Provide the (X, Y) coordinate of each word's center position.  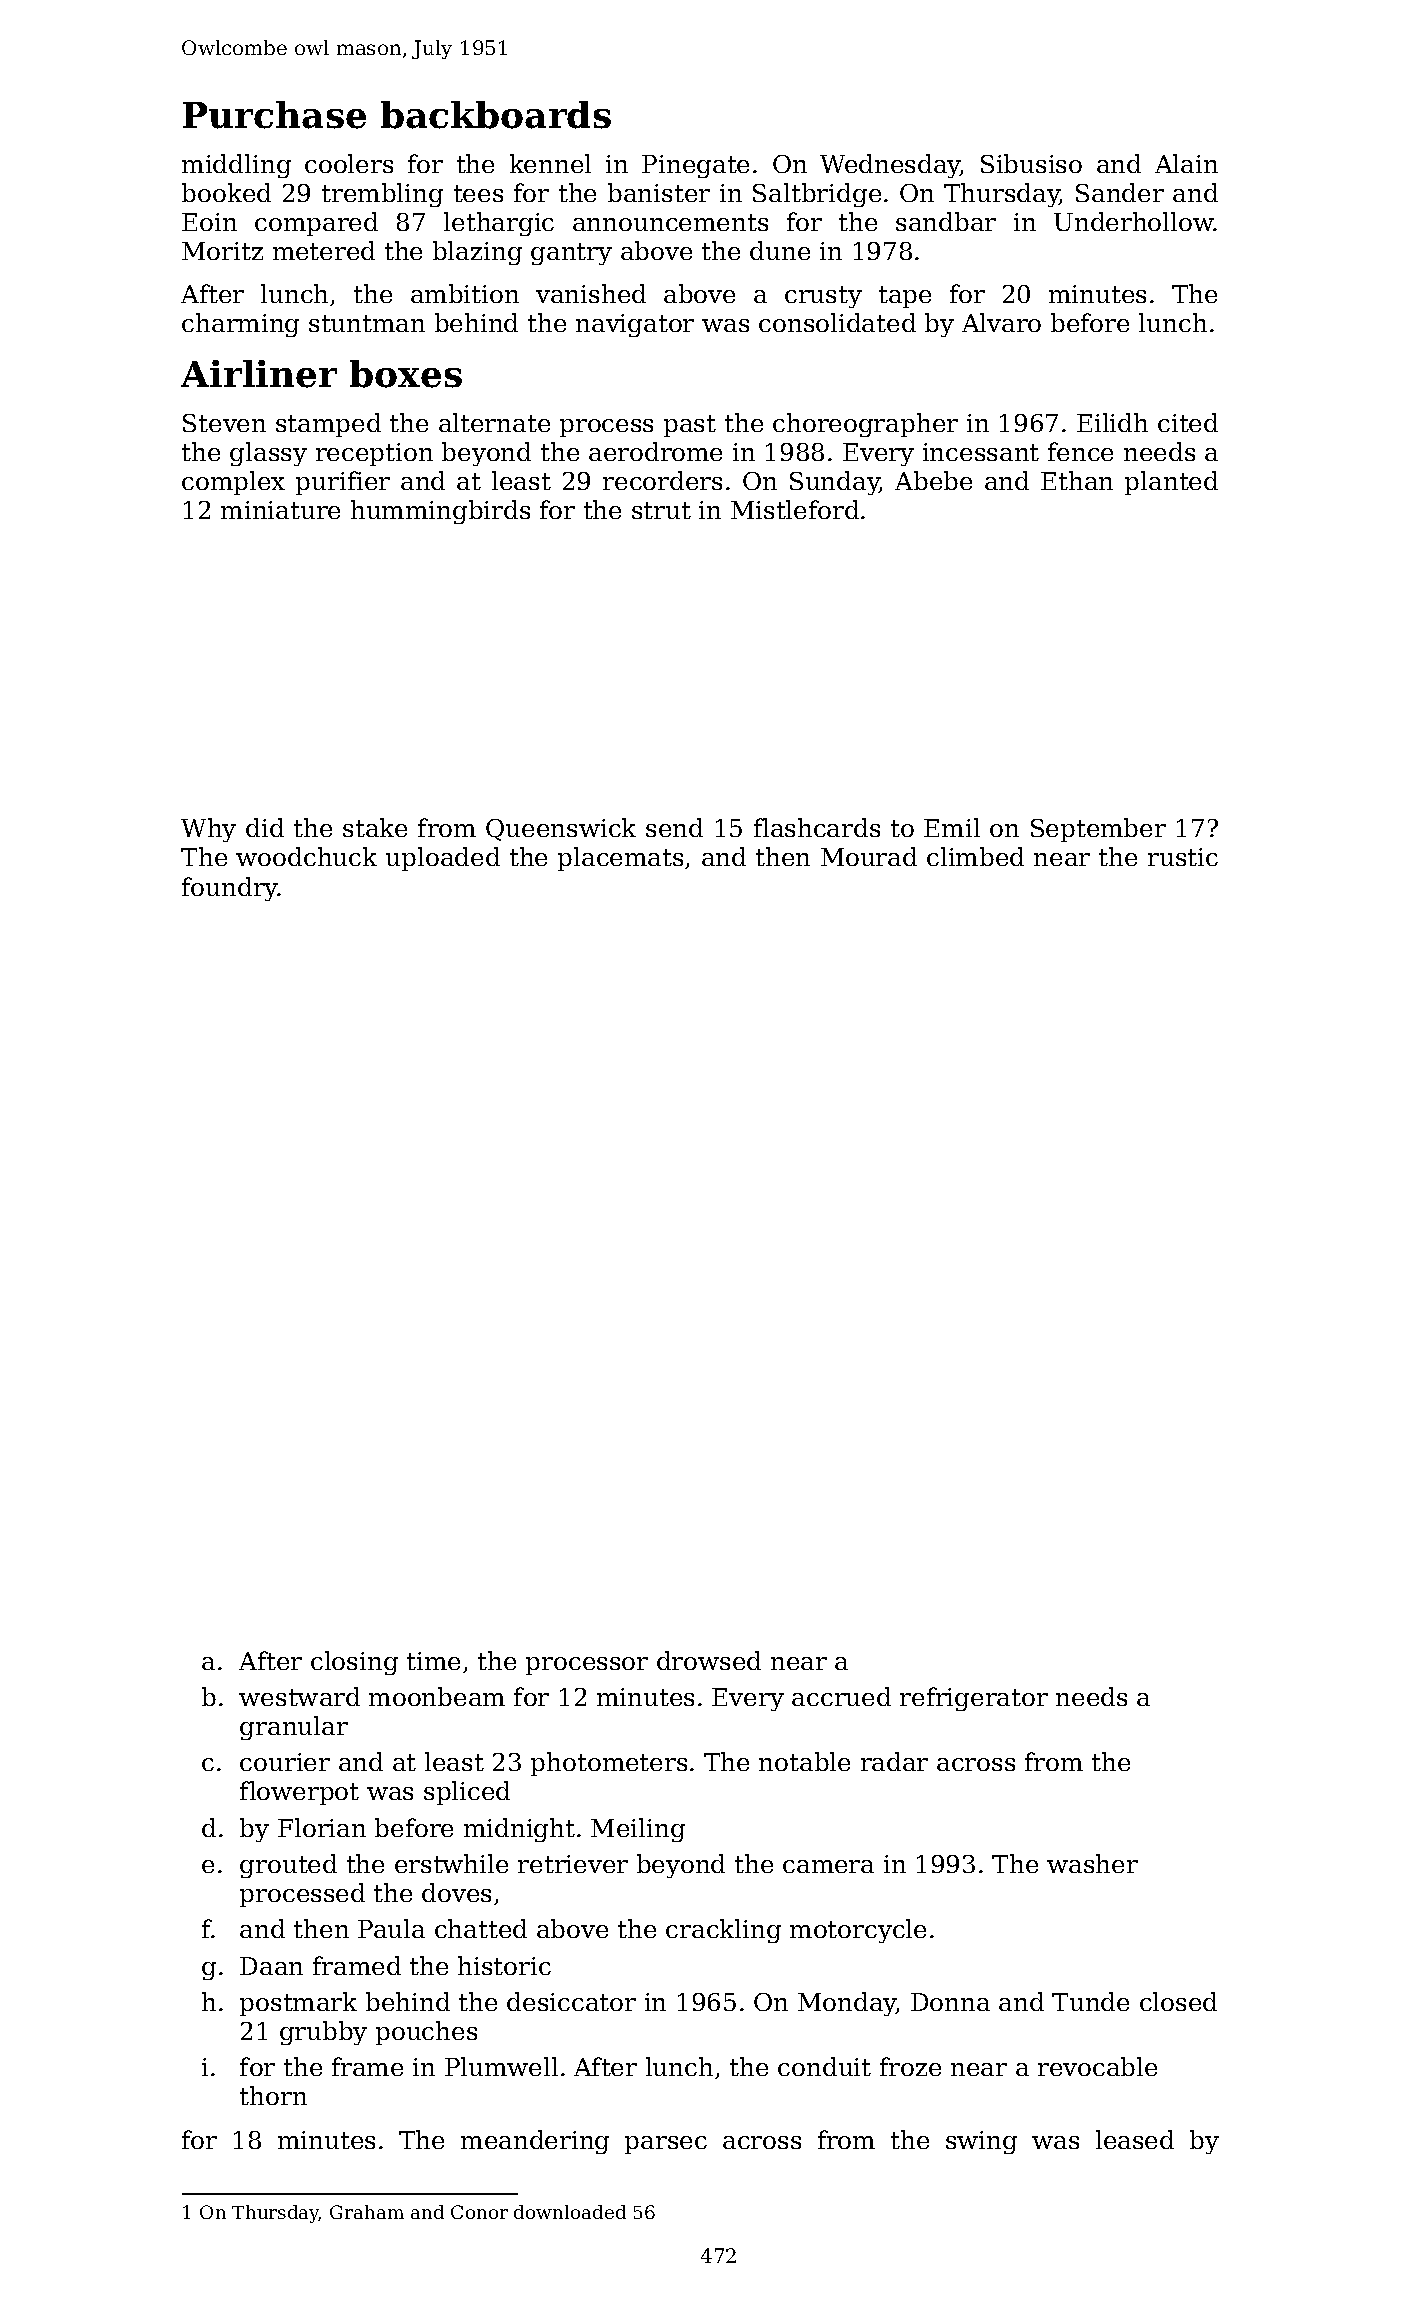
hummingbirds (440, 512)
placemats (620, 859)
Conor (479, 2212)
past (690, 426)
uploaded (443, 859)
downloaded (570, 2212)
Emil (952, 827)
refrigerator (974, 1699)
